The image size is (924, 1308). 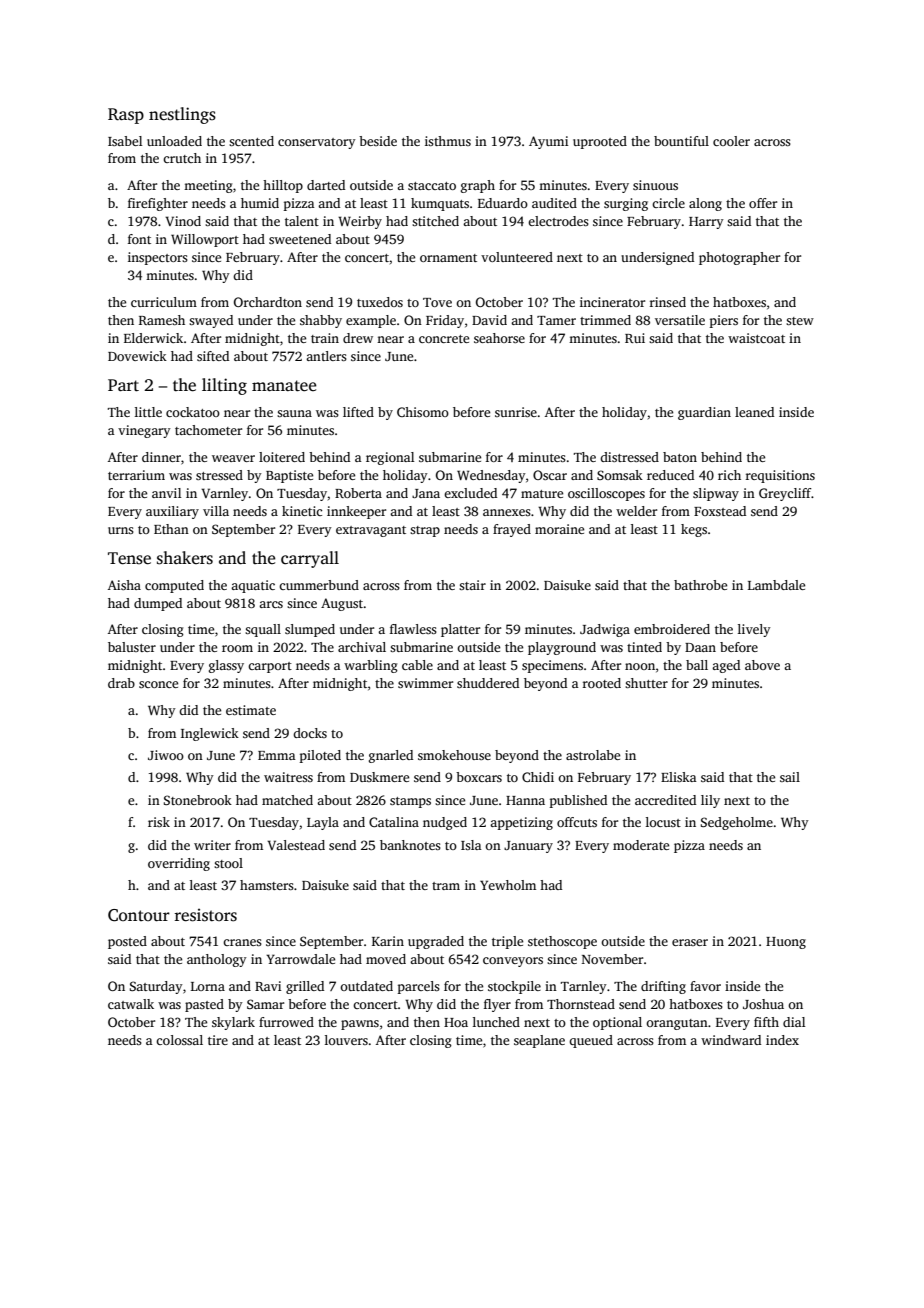 I want to click on beside, so click(x=378, y=141).
